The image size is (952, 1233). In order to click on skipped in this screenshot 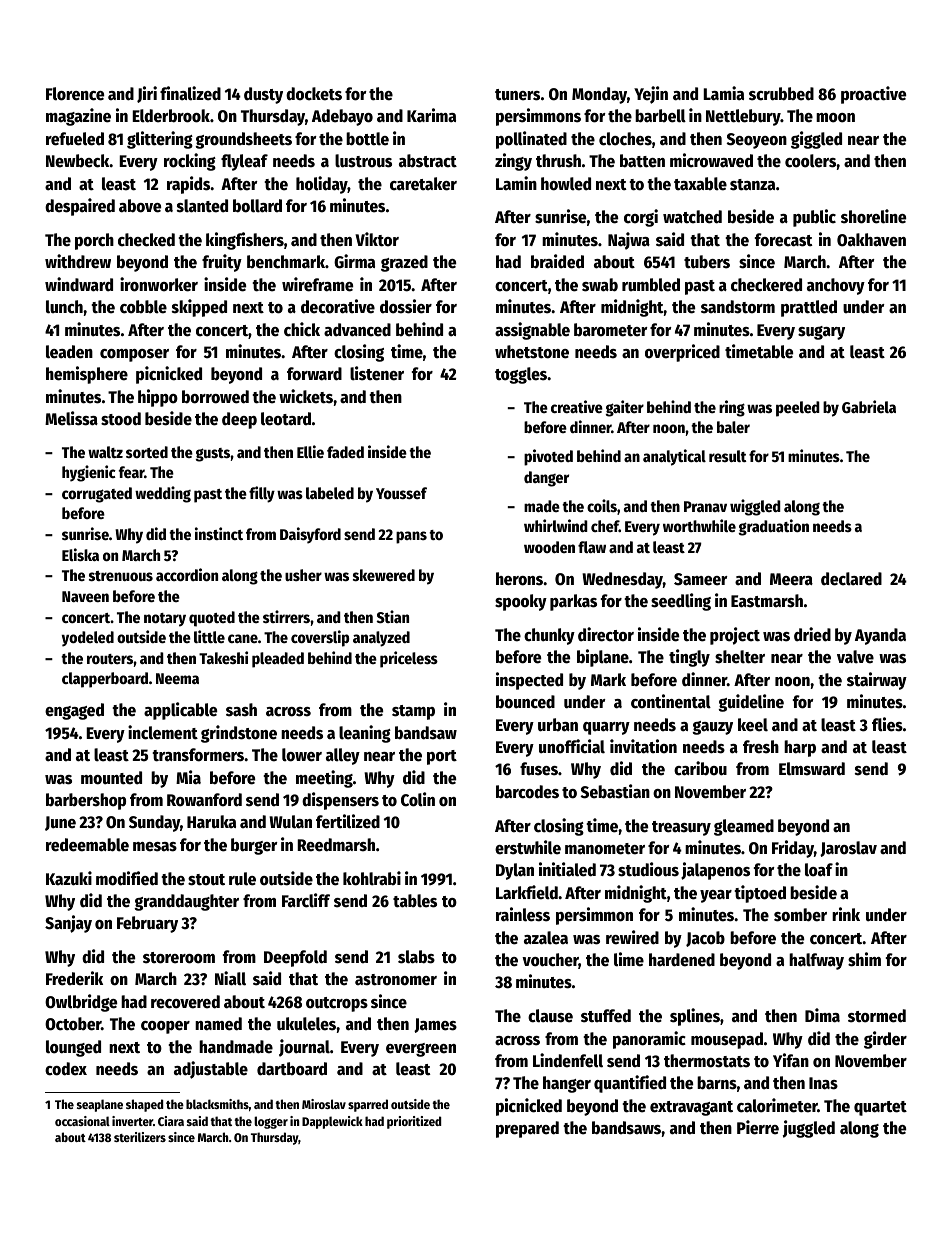, I will do `click(199, 308)`.
